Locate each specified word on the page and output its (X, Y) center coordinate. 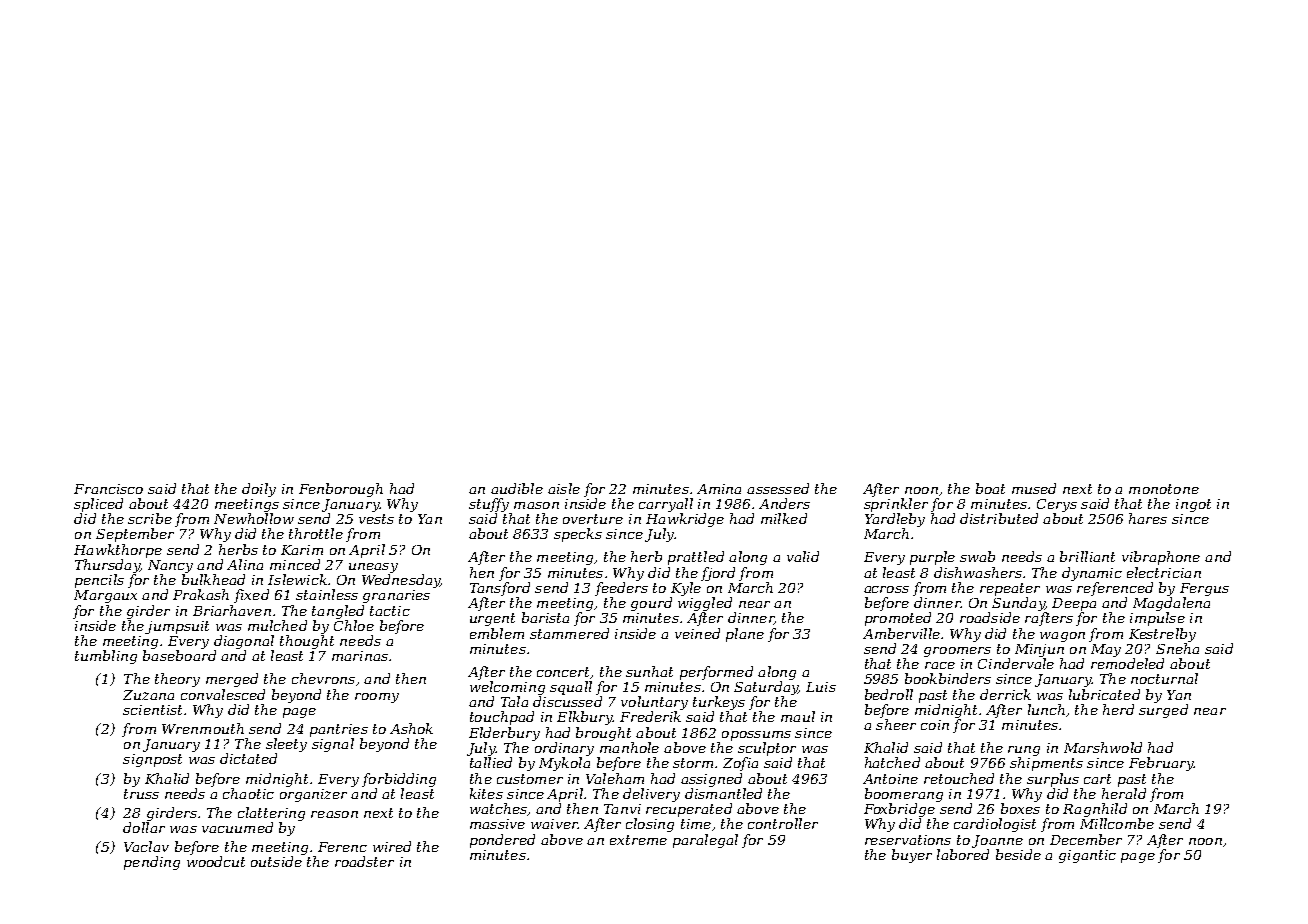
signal (333, 745)
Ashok (411, 728)
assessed (778, 488)
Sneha (1177, 648)
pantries (339, 730)
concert (563, 672)
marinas (360, 656)
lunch (1046, 709)
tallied (491, 762)
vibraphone (1161, 558)
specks (578, 535)
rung (1024, 751)
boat (990, 488)
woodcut (216, 861)
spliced (98, 505)
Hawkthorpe (118, 551)
